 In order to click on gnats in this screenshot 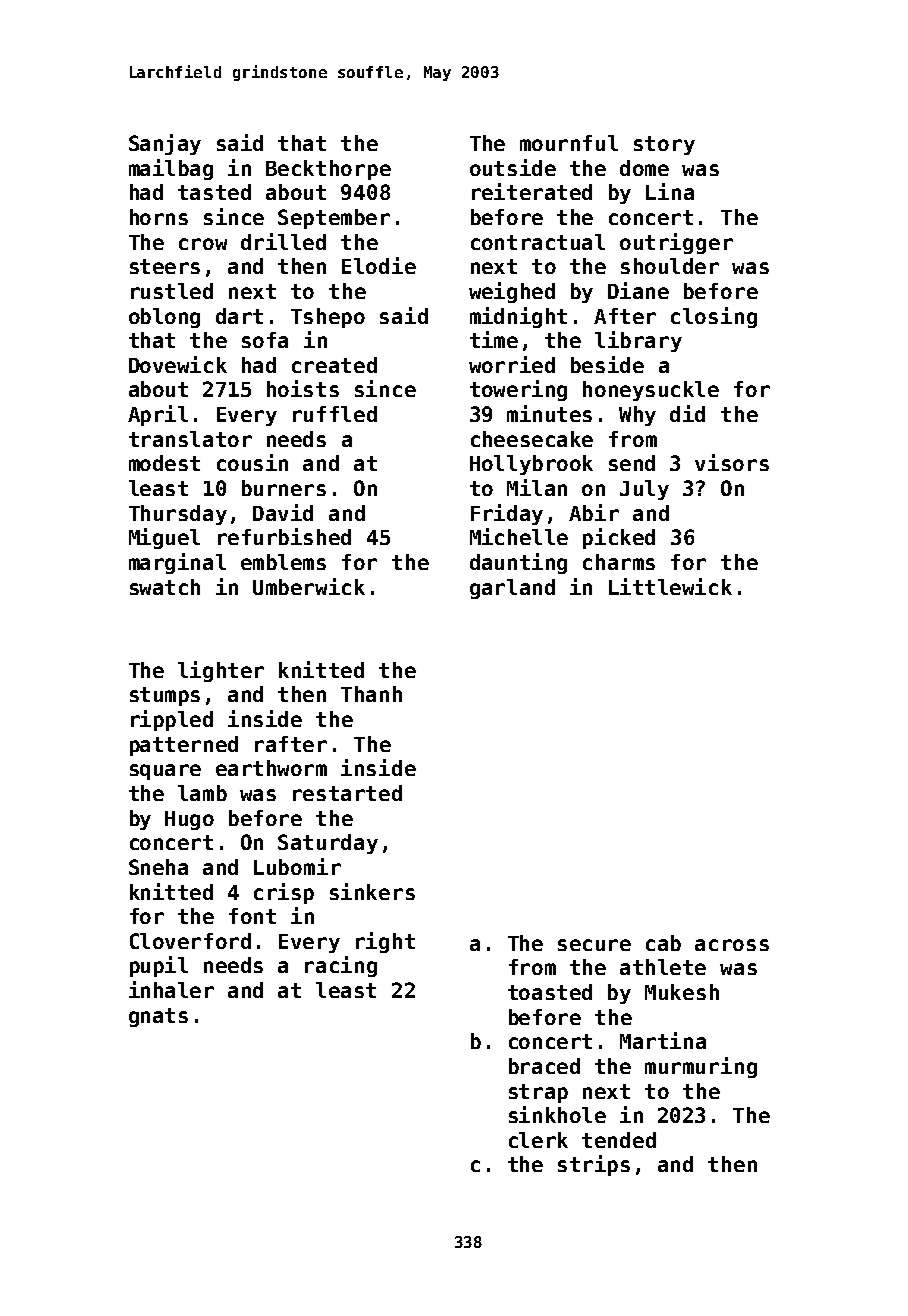, I will do `click(158, 1017)`.
